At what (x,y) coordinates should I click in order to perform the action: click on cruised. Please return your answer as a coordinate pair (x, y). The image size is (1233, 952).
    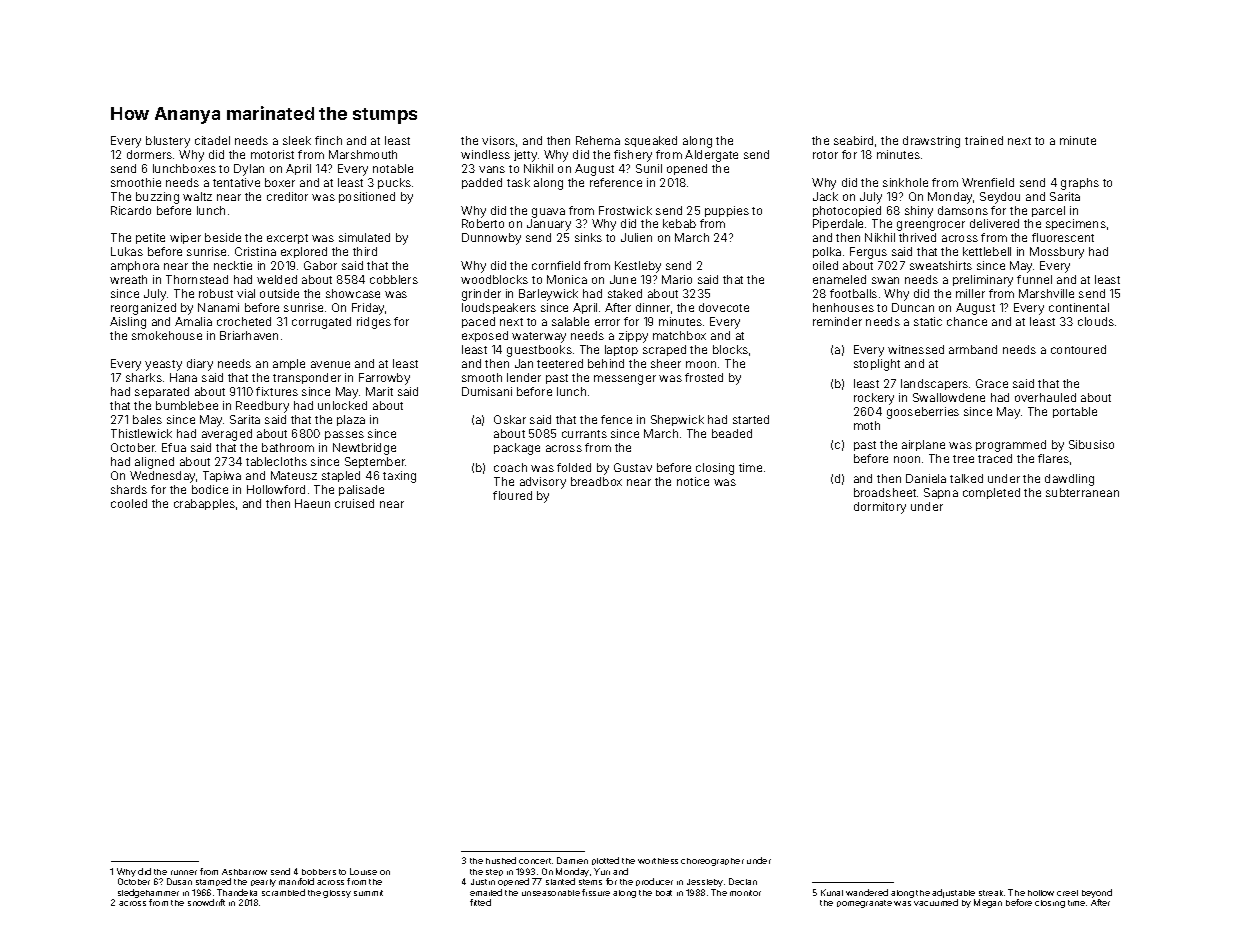
    Looking at the image, I should click on (354, 503).
